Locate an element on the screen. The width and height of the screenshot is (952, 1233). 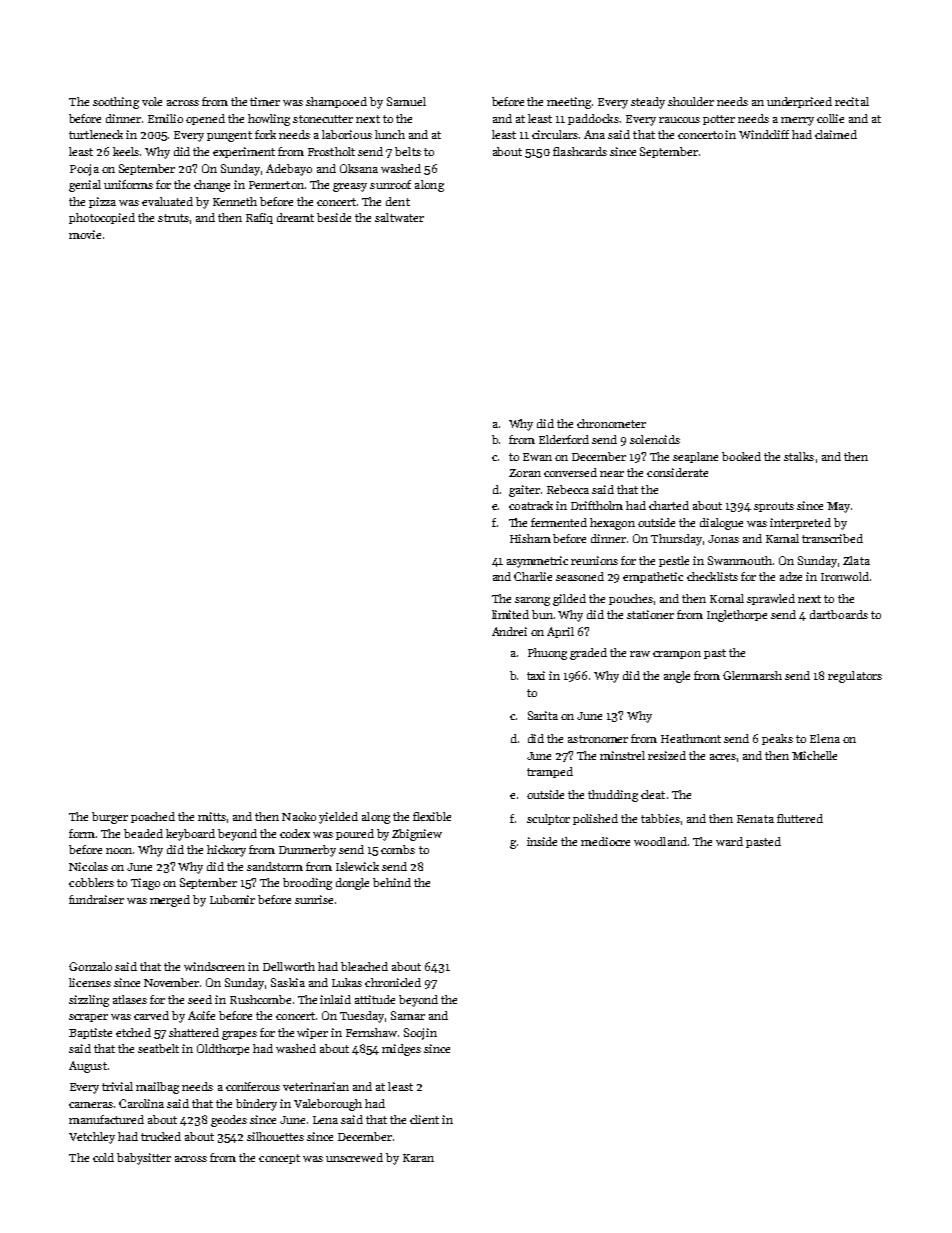
tabbies is located at coordinates (660, 818).
